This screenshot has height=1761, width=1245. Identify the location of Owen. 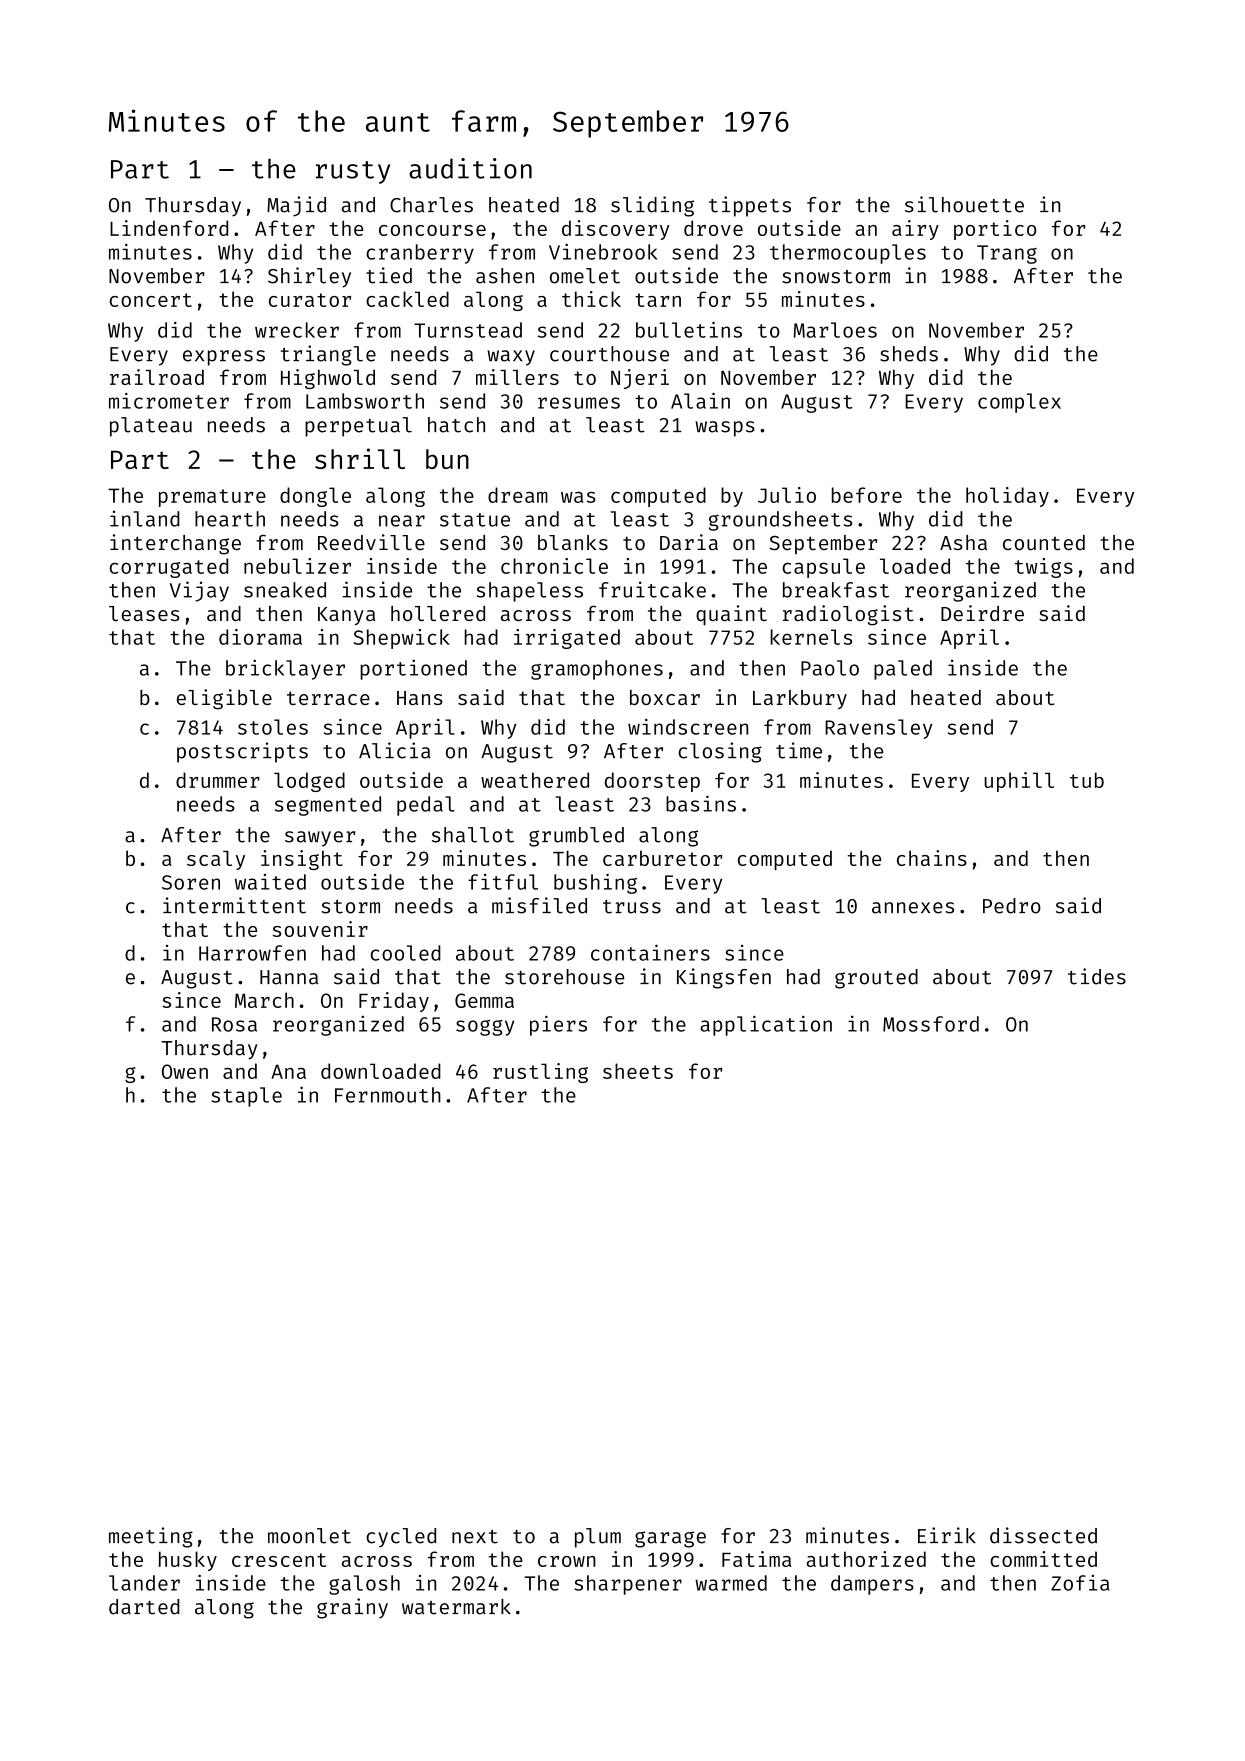
(185, 1071).
